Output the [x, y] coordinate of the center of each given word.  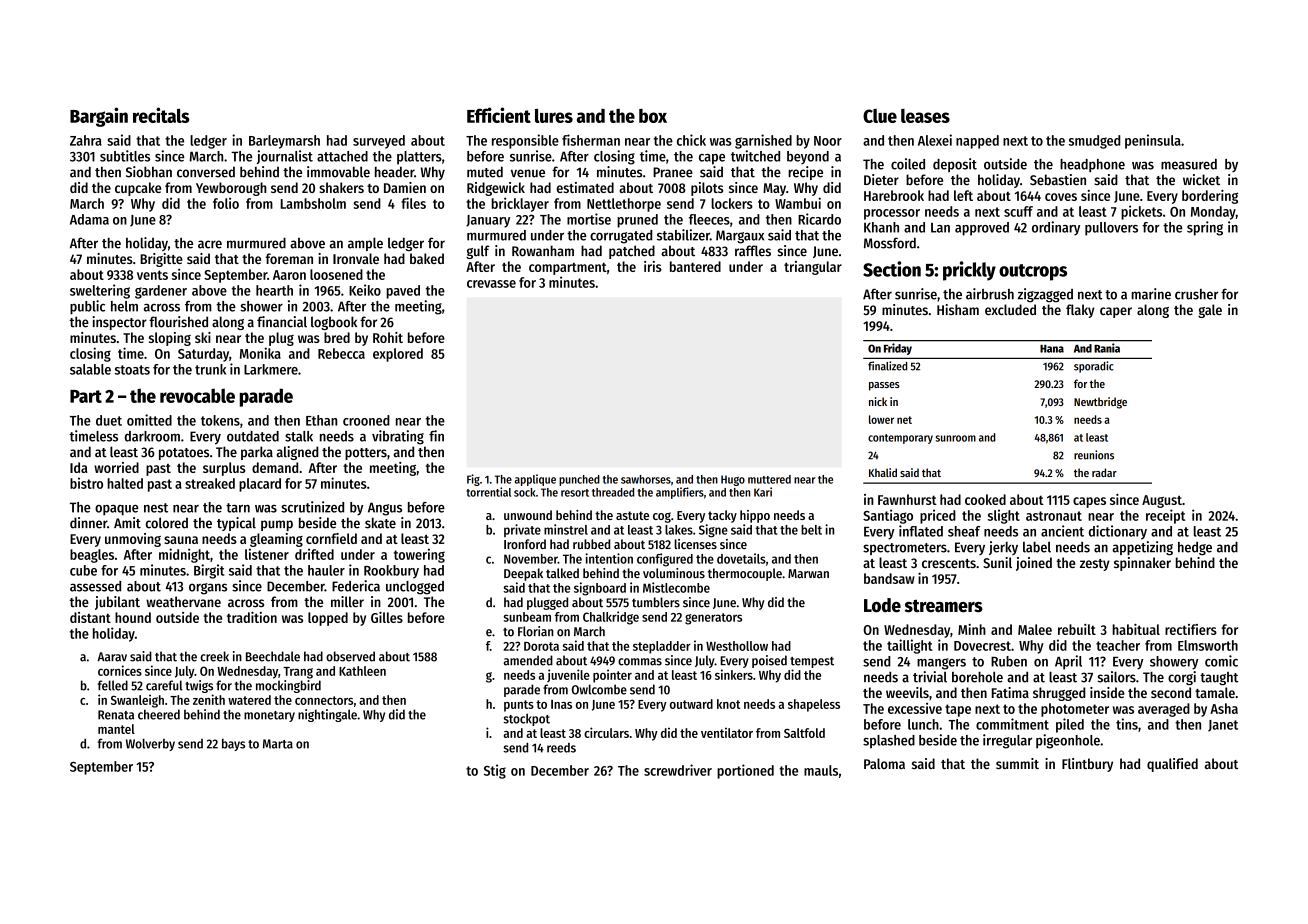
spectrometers [905, 549]
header [394, 172]
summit [1017, 763]
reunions [1094, 455]
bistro [86, 483]
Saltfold [804, 733]
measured [1189, 164]
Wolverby [150, 744]
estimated [585, 187]
